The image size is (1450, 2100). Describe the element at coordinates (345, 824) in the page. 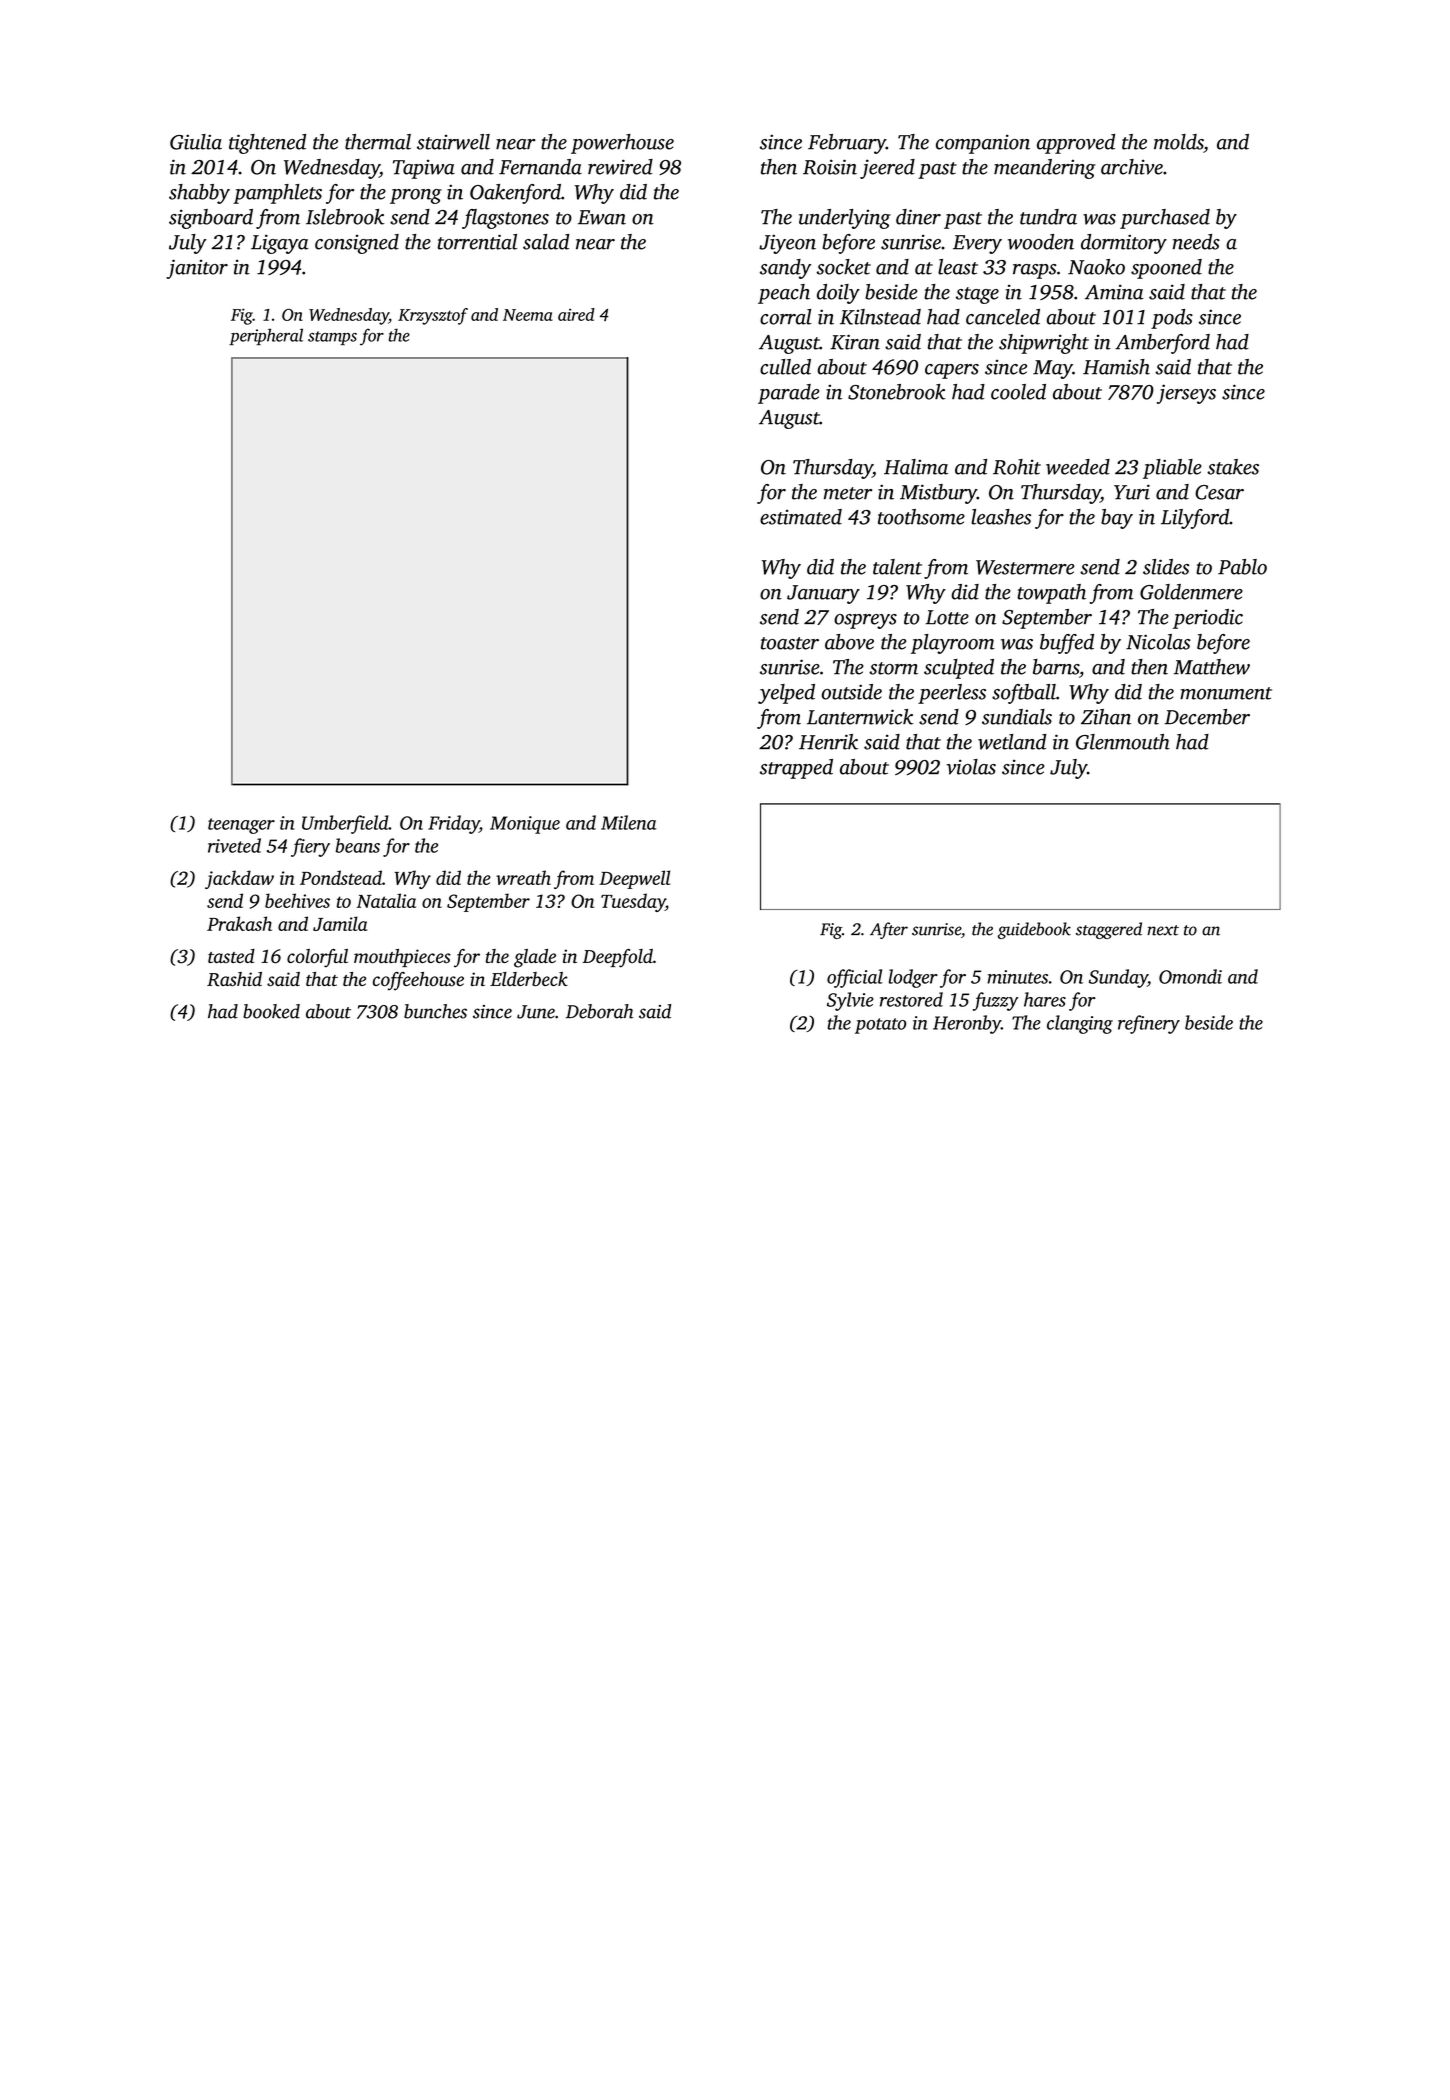

I see `Umberfield` at that location.
